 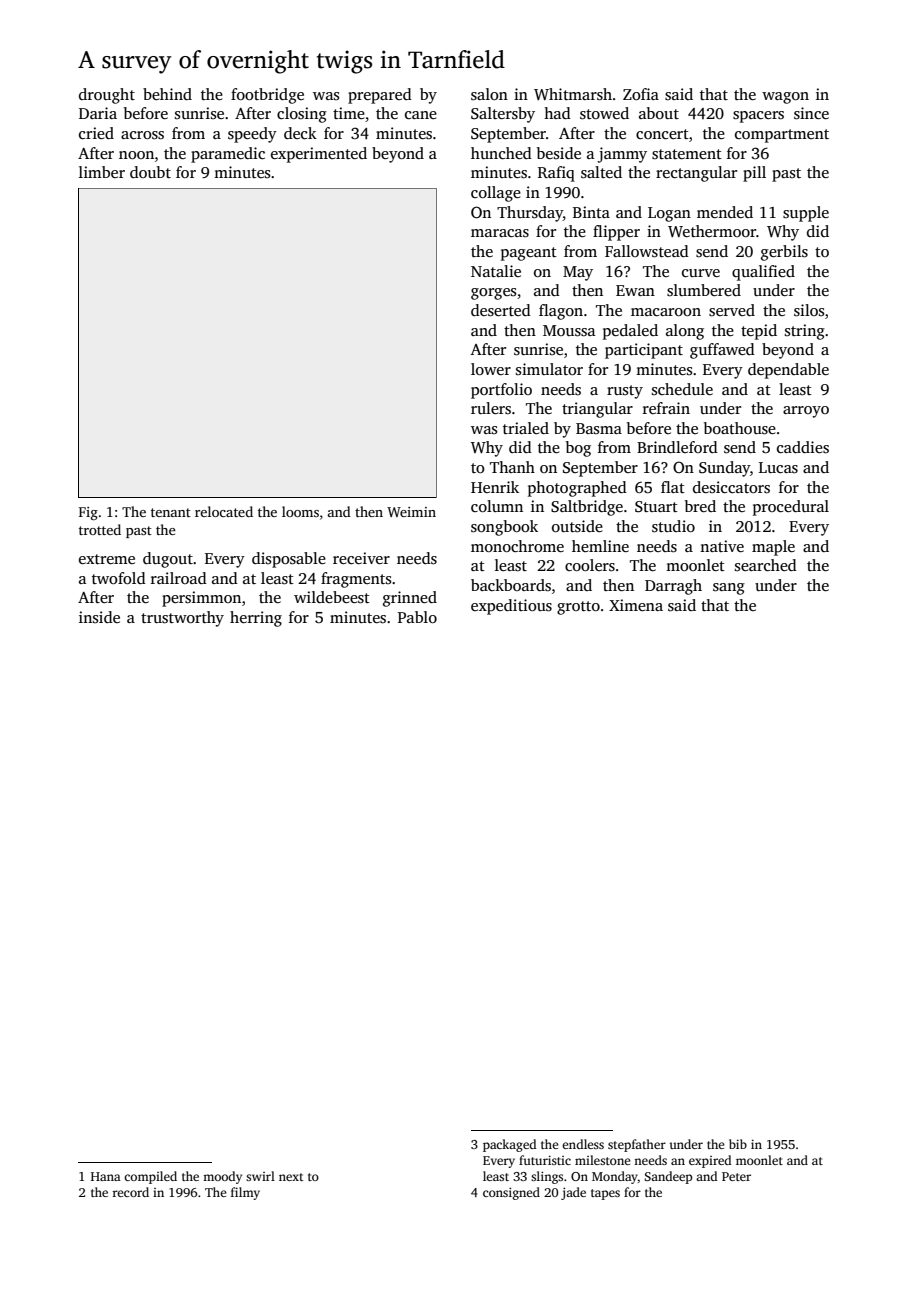 I want to click on record, so click(x=130, y=1192).
